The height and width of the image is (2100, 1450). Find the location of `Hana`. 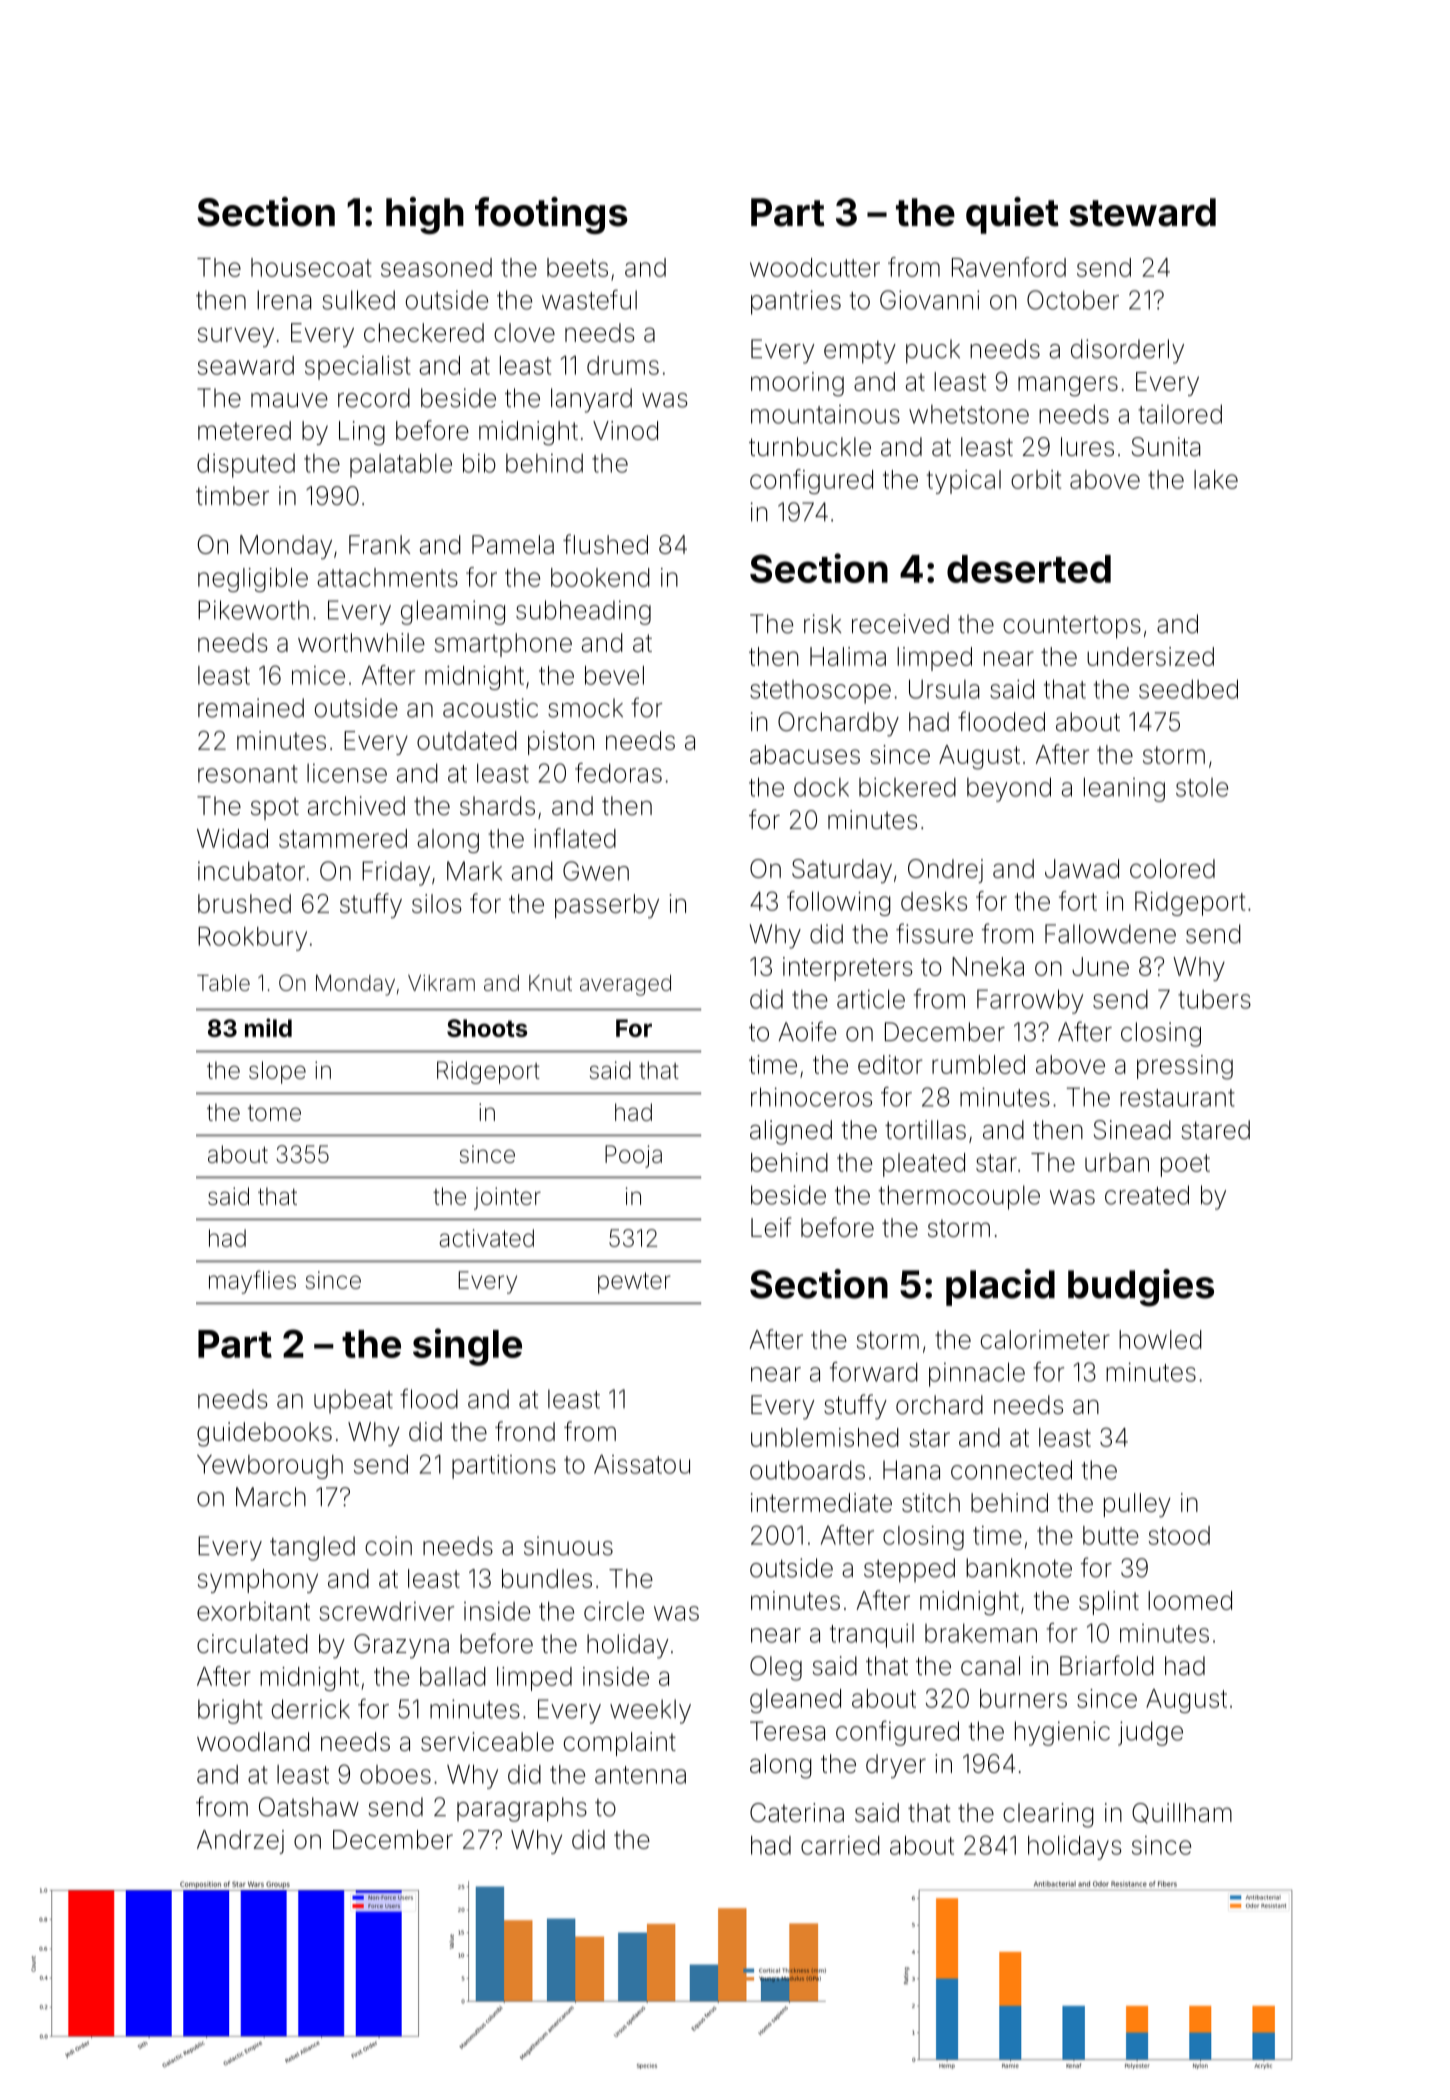

Hana is located at coordinates (911, 1470).
